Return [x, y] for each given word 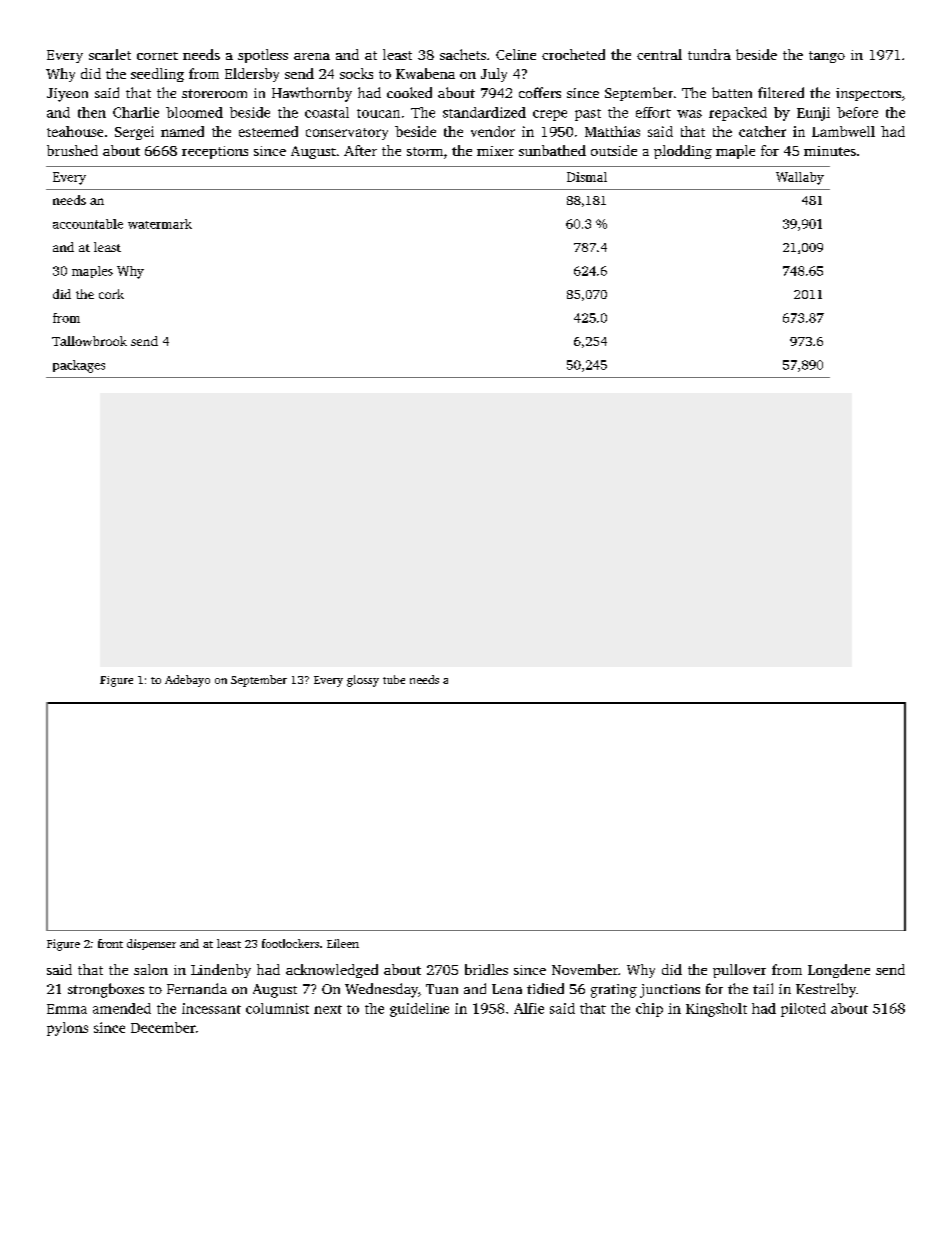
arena [312, 56]
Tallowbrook [89, 341]
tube [394, 679]
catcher [762, 131]
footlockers [290, 943]
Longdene [839, 971]
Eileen [343, 943]
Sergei [134, 133]
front [110, 943]
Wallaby [800, 178]
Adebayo [187, 681]
